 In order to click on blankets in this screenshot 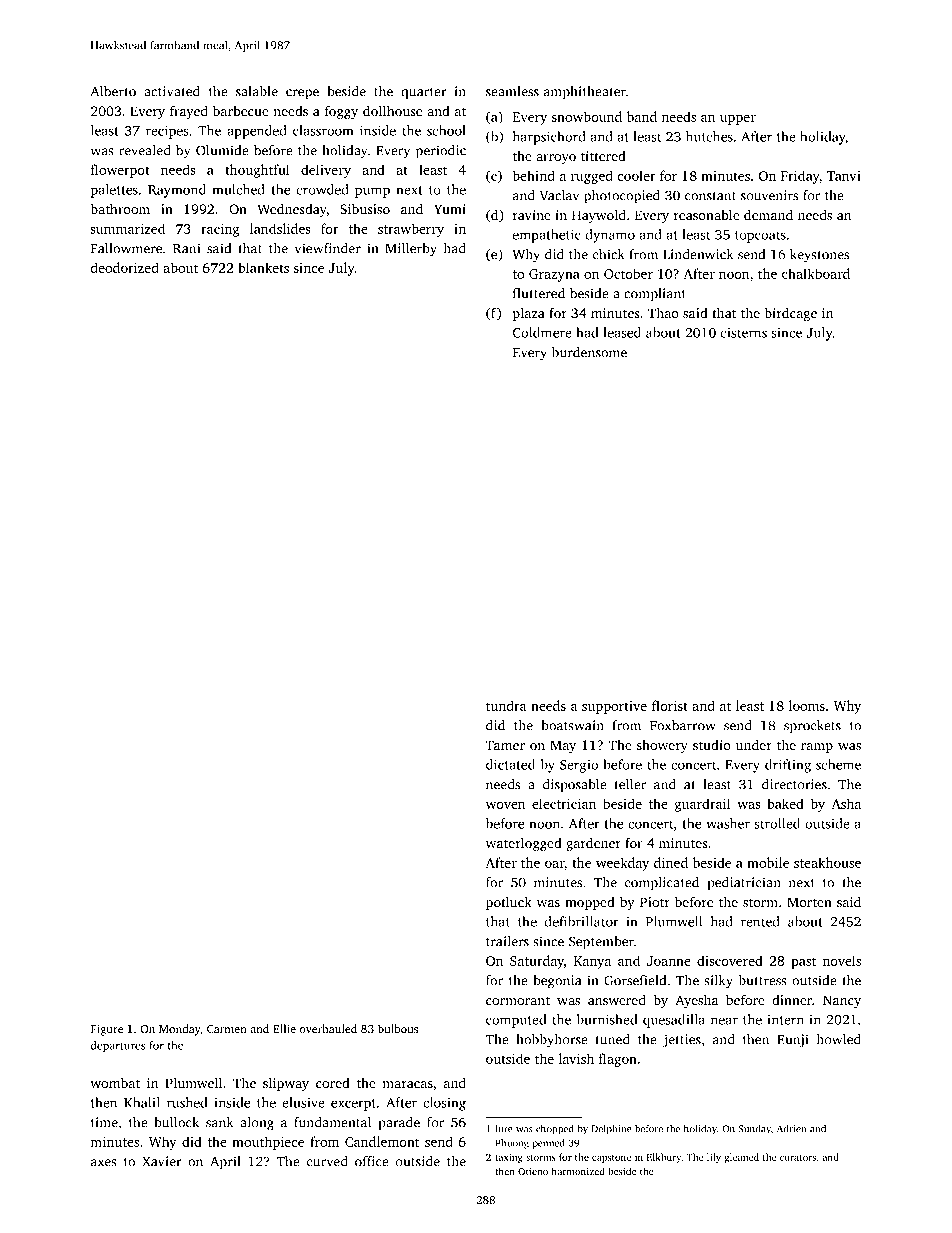, I will do `click(263, 267)`.
